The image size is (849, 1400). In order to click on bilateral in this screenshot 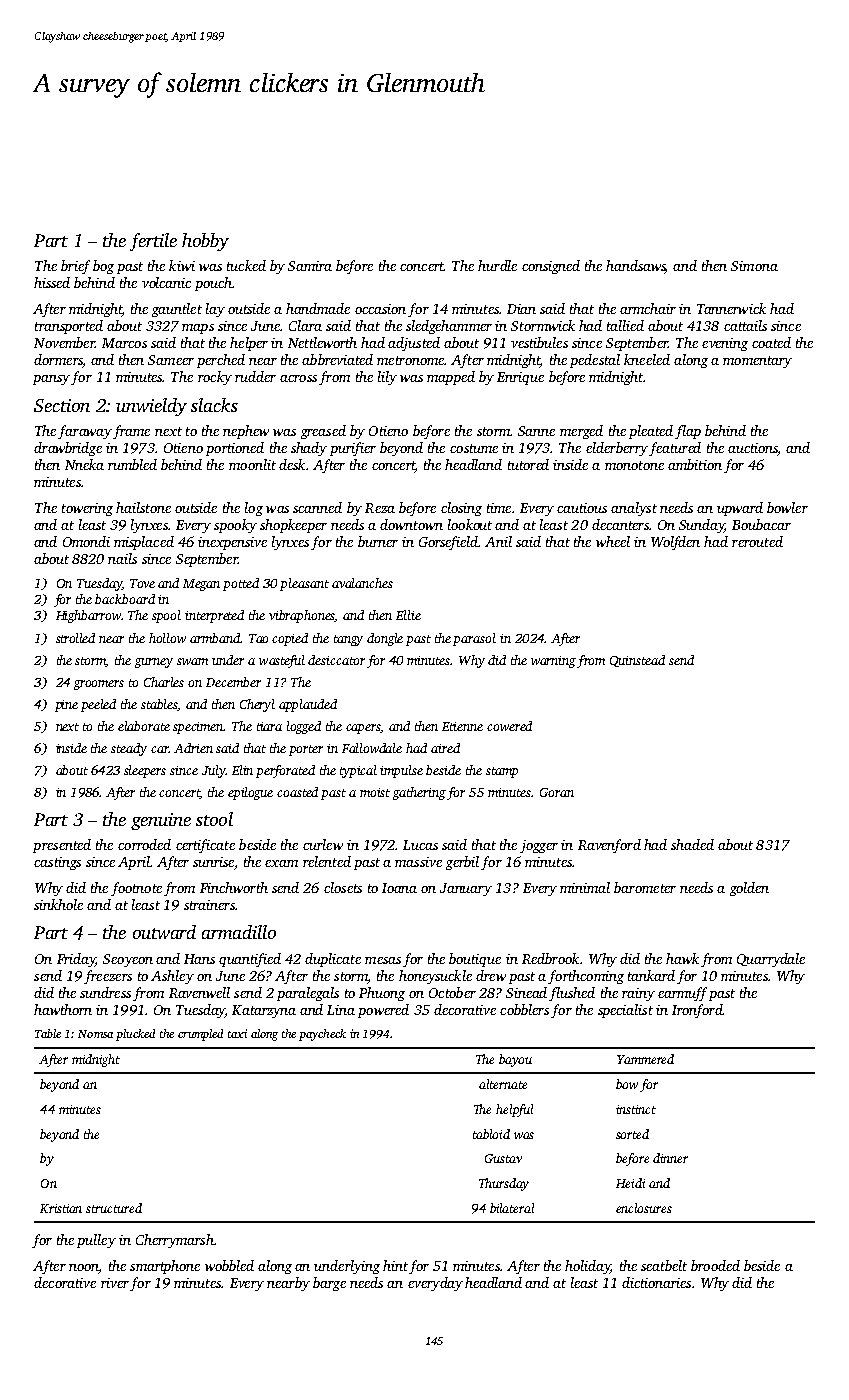, I will do `click(512, 1208)`.
